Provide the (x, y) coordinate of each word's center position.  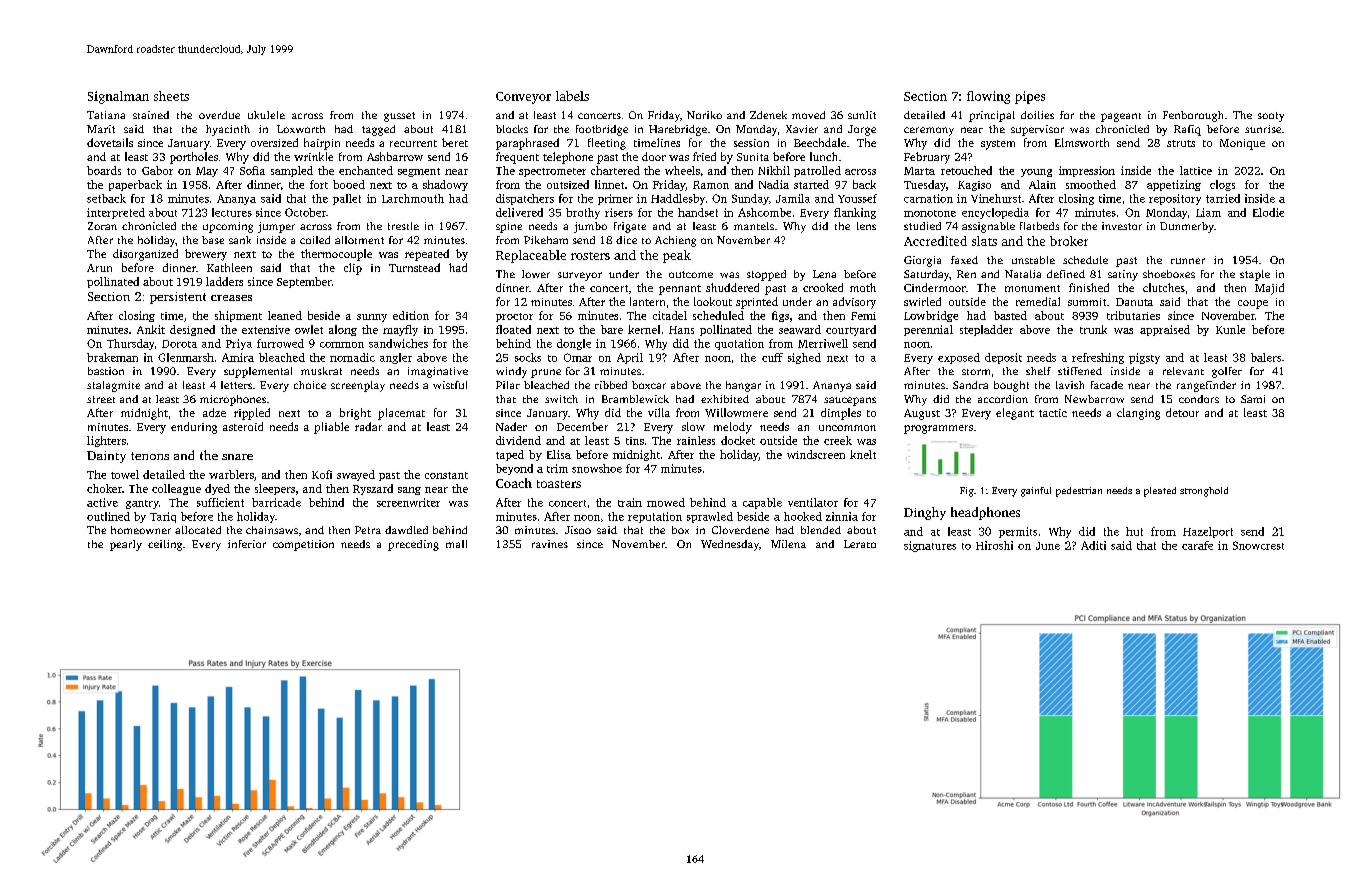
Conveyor (523, 98)
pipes (1030, 97)
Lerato (860, 544)
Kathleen (229, 267)
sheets (171, 96)
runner (1188, 261)
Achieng (675, 241)
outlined (108, 516)
